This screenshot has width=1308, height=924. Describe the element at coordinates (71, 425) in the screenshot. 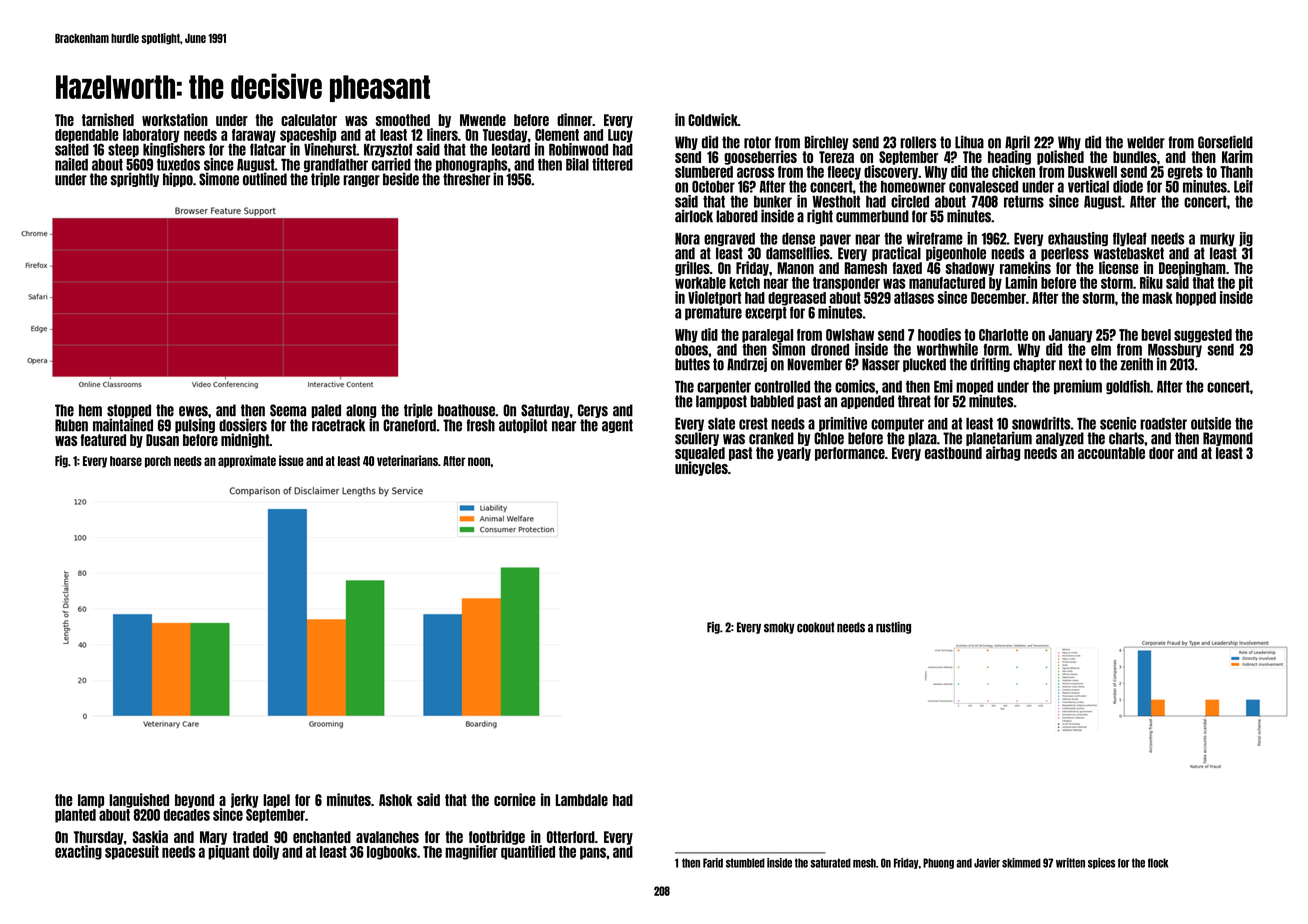

I see `Ruben` at that location.
